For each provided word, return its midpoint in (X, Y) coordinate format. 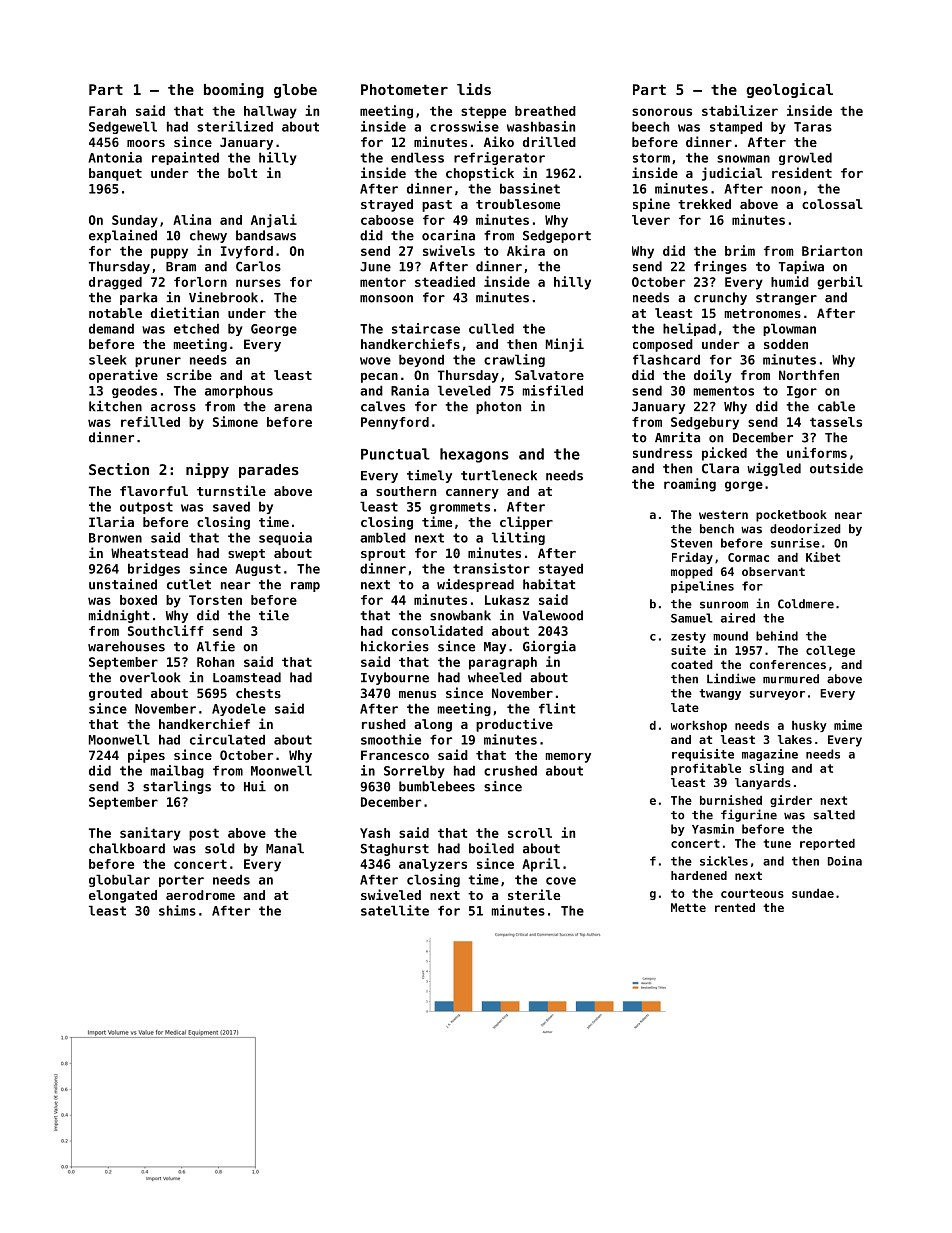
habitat (549, 584)
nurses (258, 283)
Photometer (404, 89)
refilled (150, 421)
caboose (387, 220)
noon (786, 190)
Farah (107, 111)
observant (773, 571)
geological (790, 90)
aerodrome (200, 895)
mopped (692, 573)
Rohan (215, 662)
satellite (395, 910)
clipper (526, 523)
